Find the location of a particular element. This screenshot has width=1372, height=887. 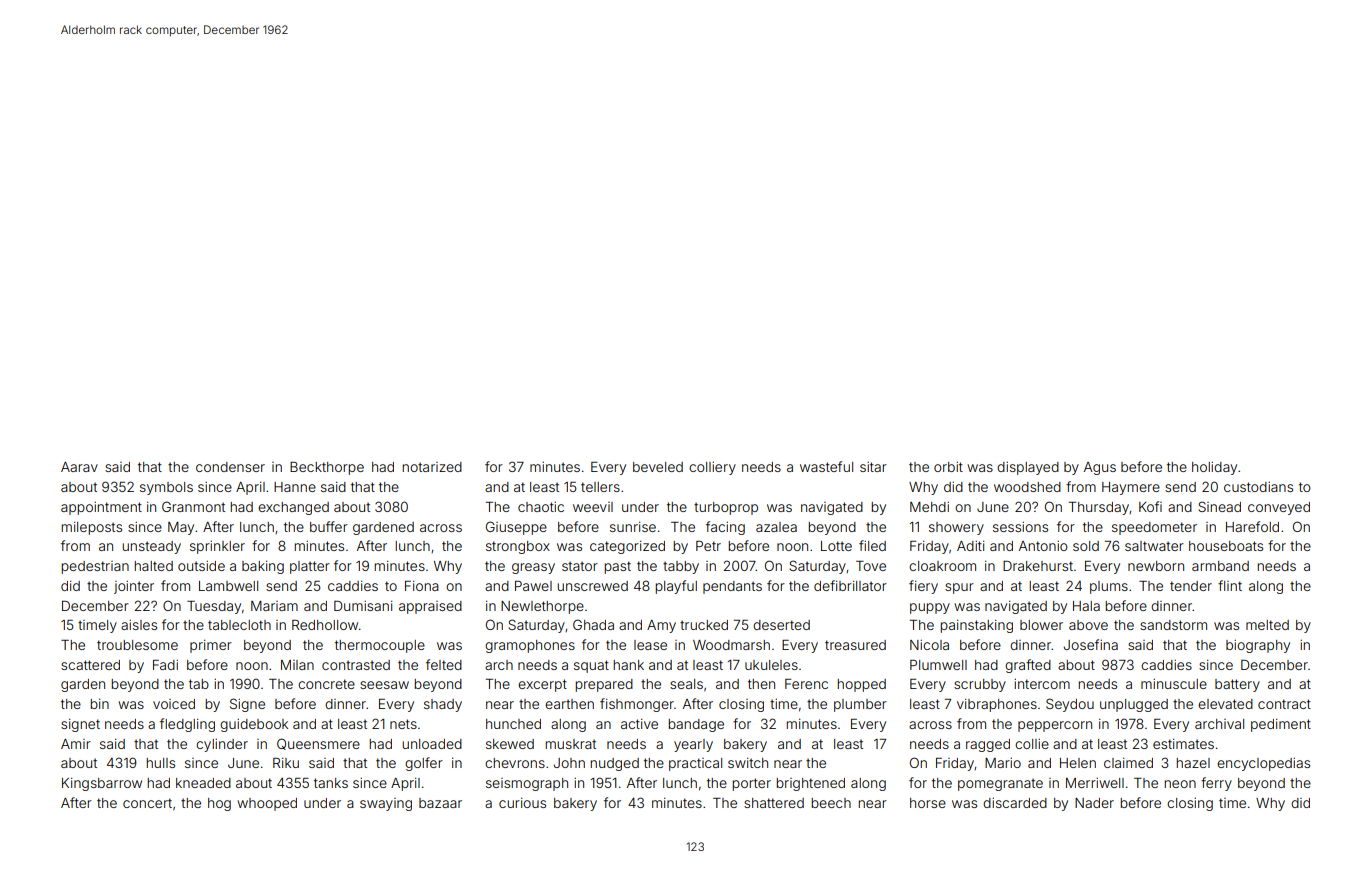

pediment is located at coordinates (1281, 725).
